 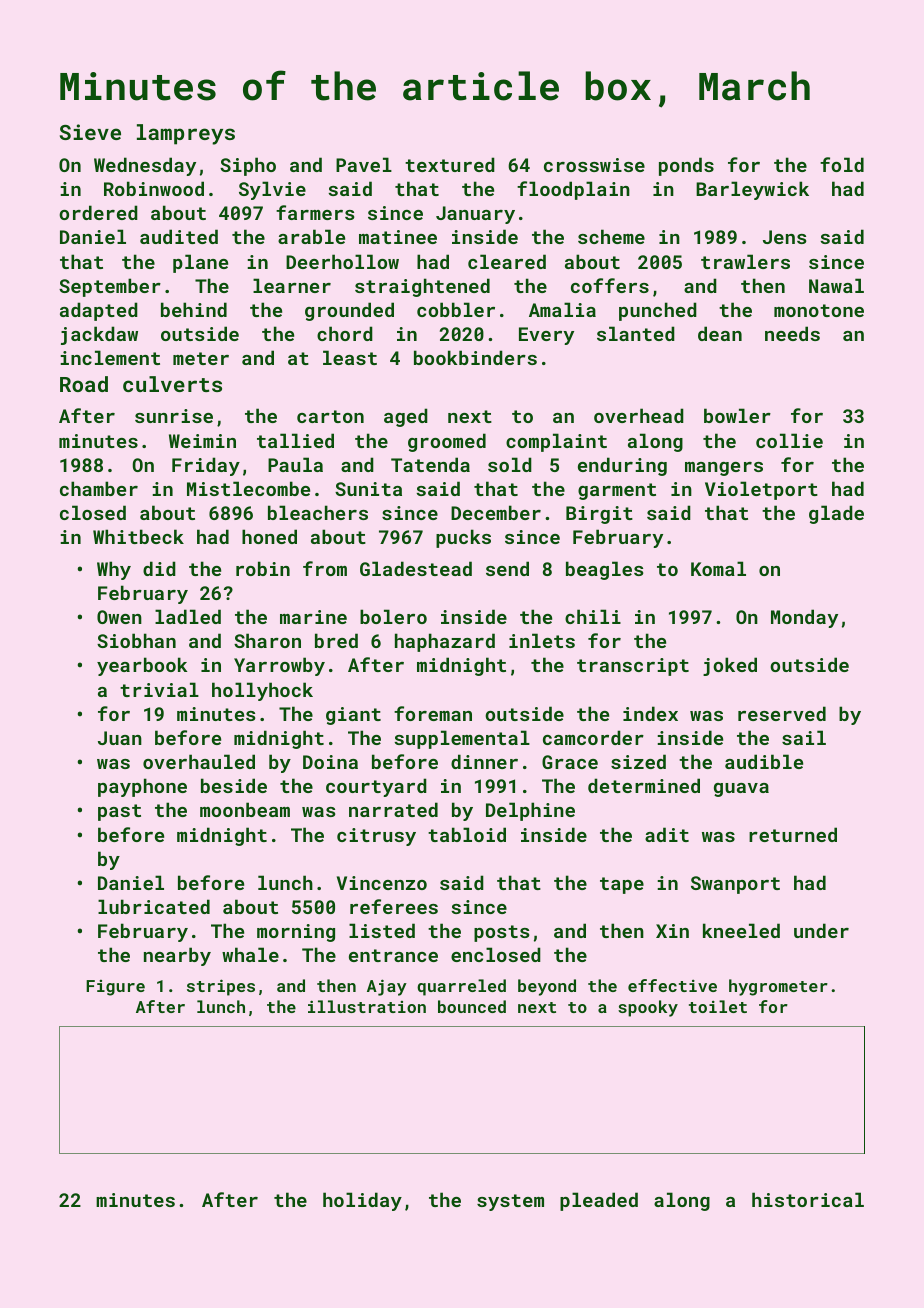 I want to click on plane, so click(x=200, y=263).
